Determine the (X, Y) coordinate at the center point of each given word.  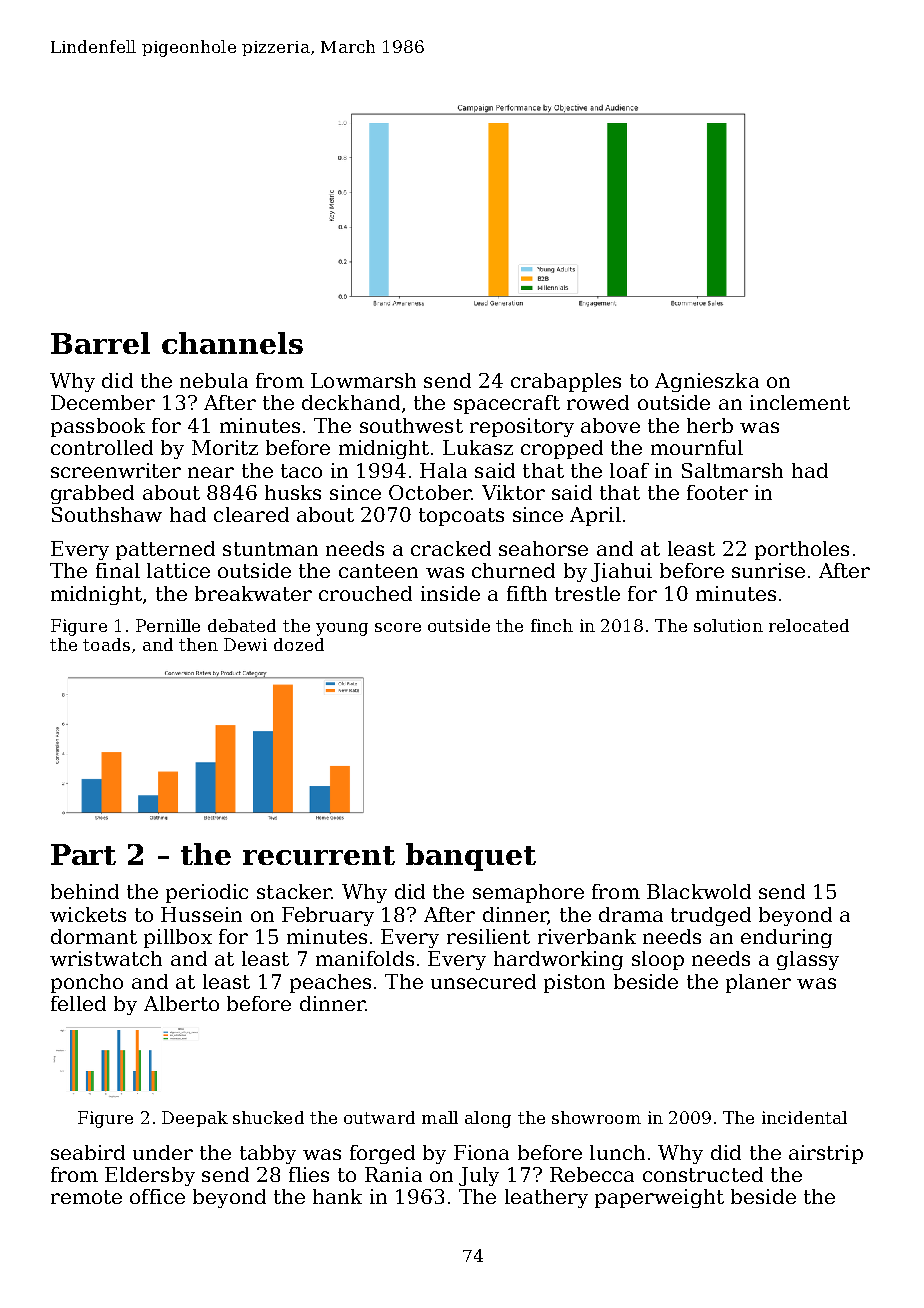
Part (83, 854)
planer (758, 983)
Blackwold (699, 891)
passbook (98, 427)
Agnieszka (707, 382)
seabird (88, 1152)
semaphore (528, 893)
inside (450, 593)
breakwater (253, 593)
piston (574, 983)
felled (78, 1003)
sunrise (768, 570)
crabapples (566, 382)
